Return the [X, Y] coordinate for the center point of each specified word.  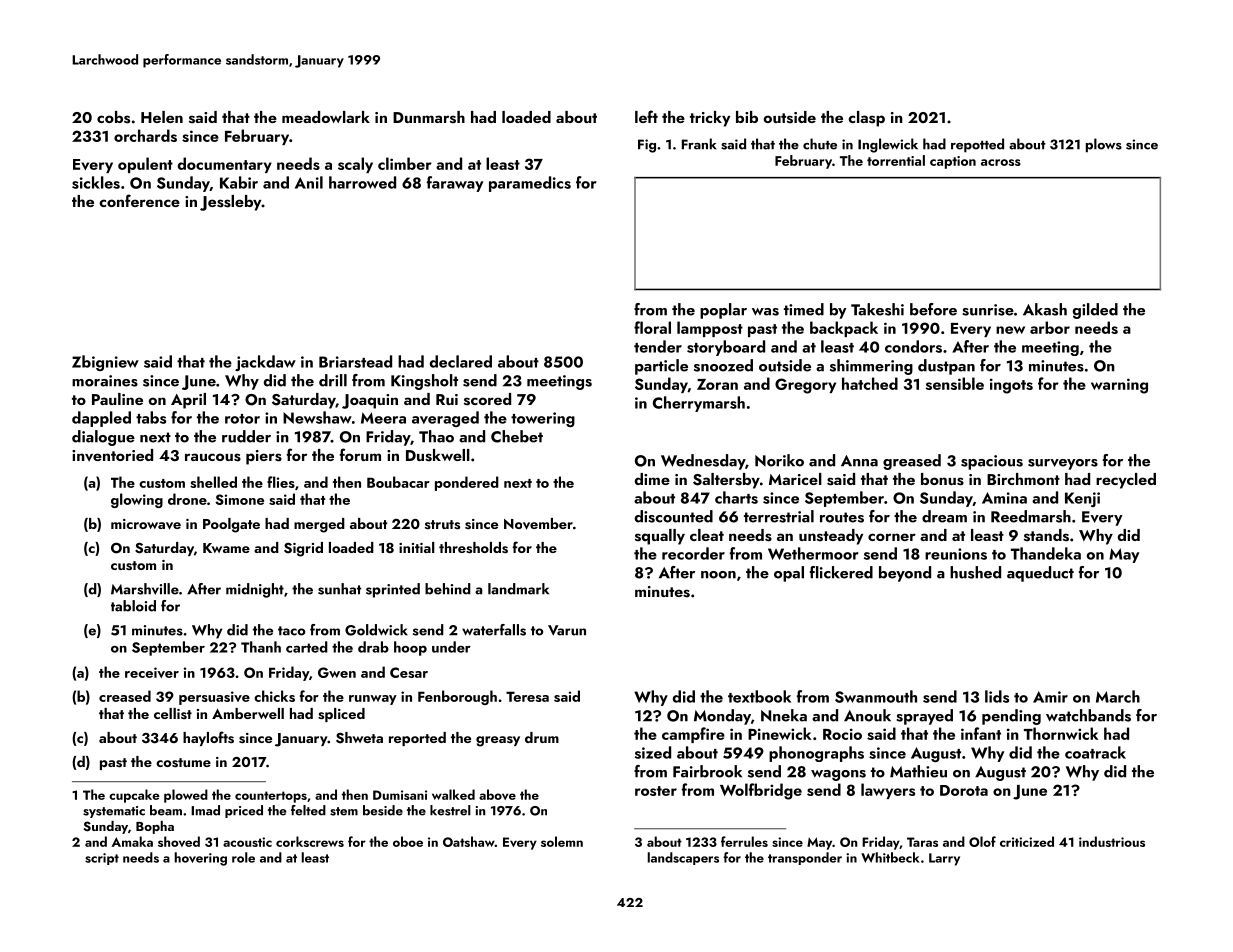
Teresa [527, 696]
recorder [693, 553]
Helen [162, 117]
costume [183, 763]
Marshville [145, 589]
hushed [975, 572]
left [646, 116]
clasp [866, 119]
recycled [1126, 481]
